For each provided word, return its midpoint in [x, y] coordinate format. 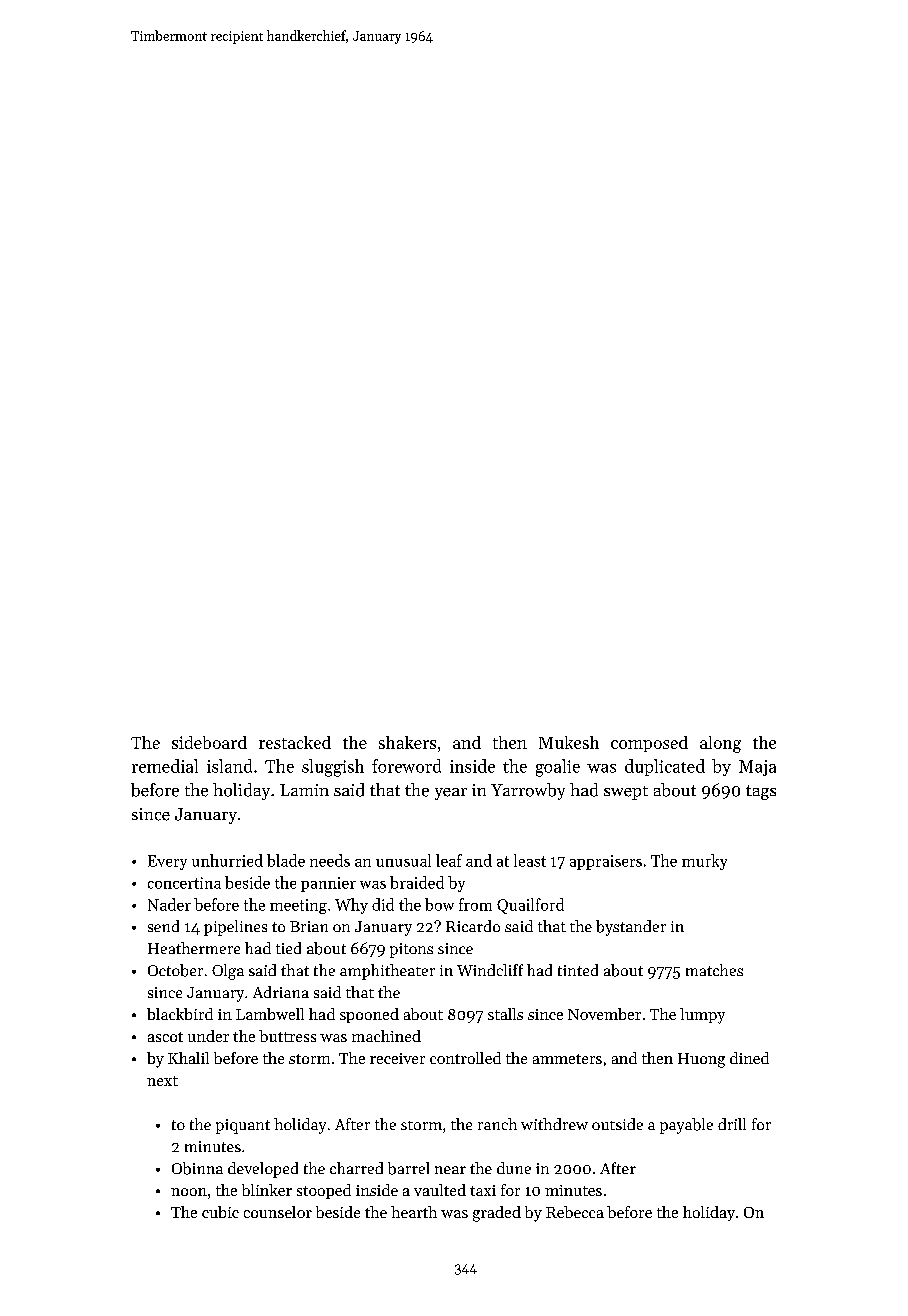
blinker [267, 1190]
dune [514, 1168]
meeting [298, 906]
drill [732, 1124]
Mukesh [569, 742]
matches [714, 970]
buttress [287, 1036]
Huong [701, 1060]
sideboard [209, 742]
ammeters [567, 1059]
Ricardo [473, 926]
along [720, 744]
